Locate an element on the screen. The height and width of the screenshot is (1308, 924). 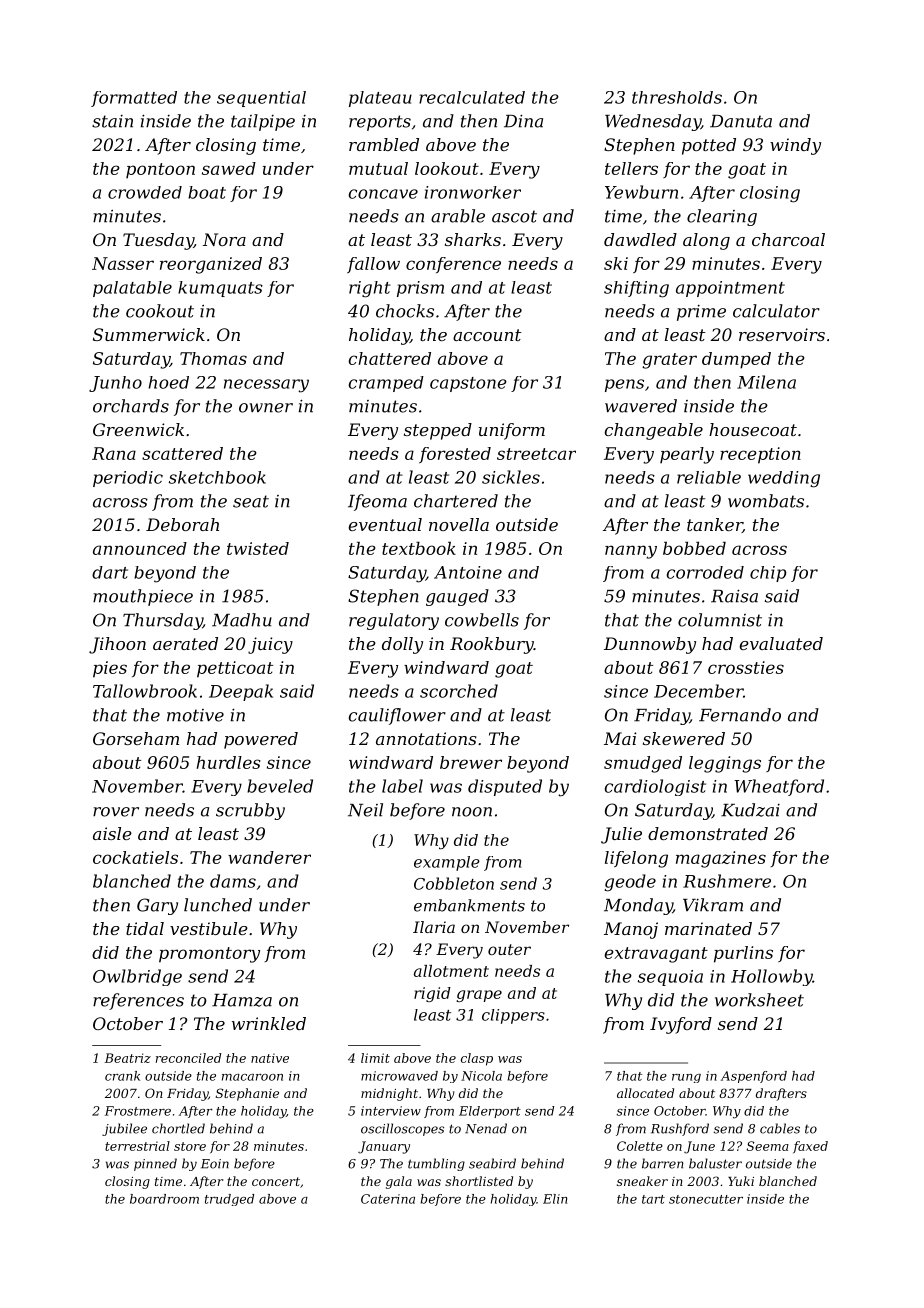
housecoat is located at coordinates (753, 429).
